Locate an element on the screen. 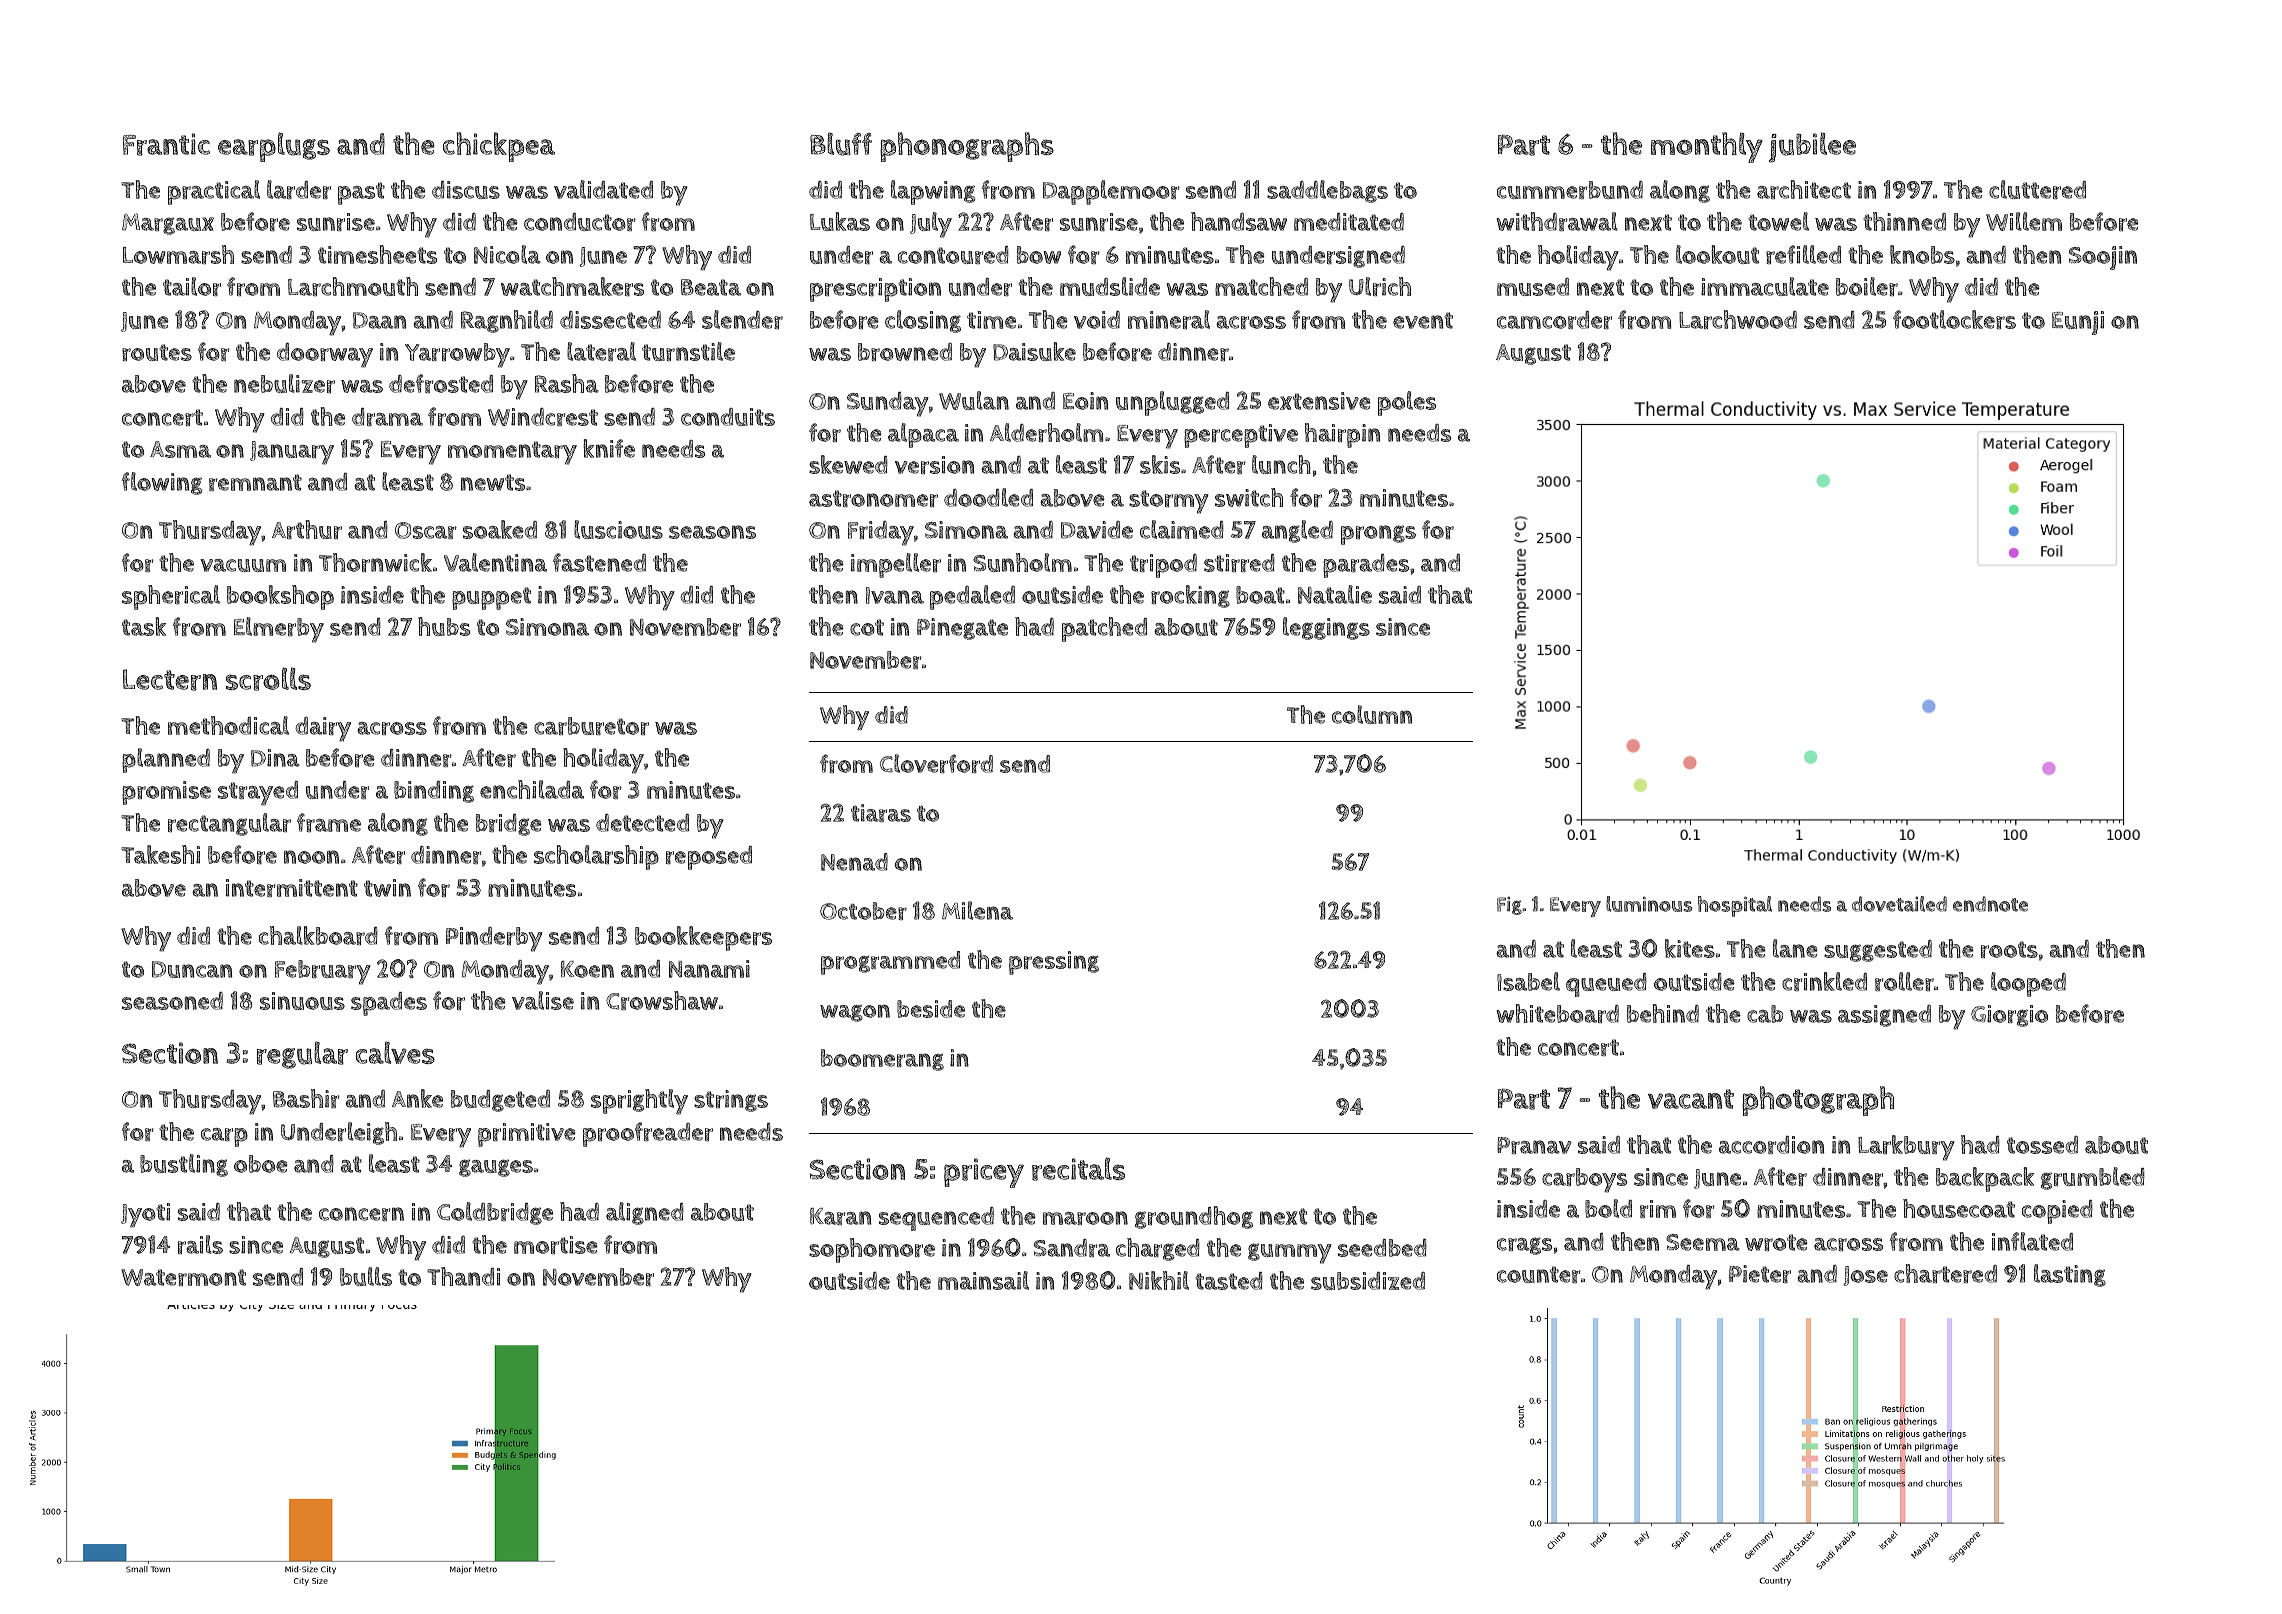 Image resolution: width=2282 pixels, height=1614 pixels. Ragnhild is located at coordinates (507, 321).
